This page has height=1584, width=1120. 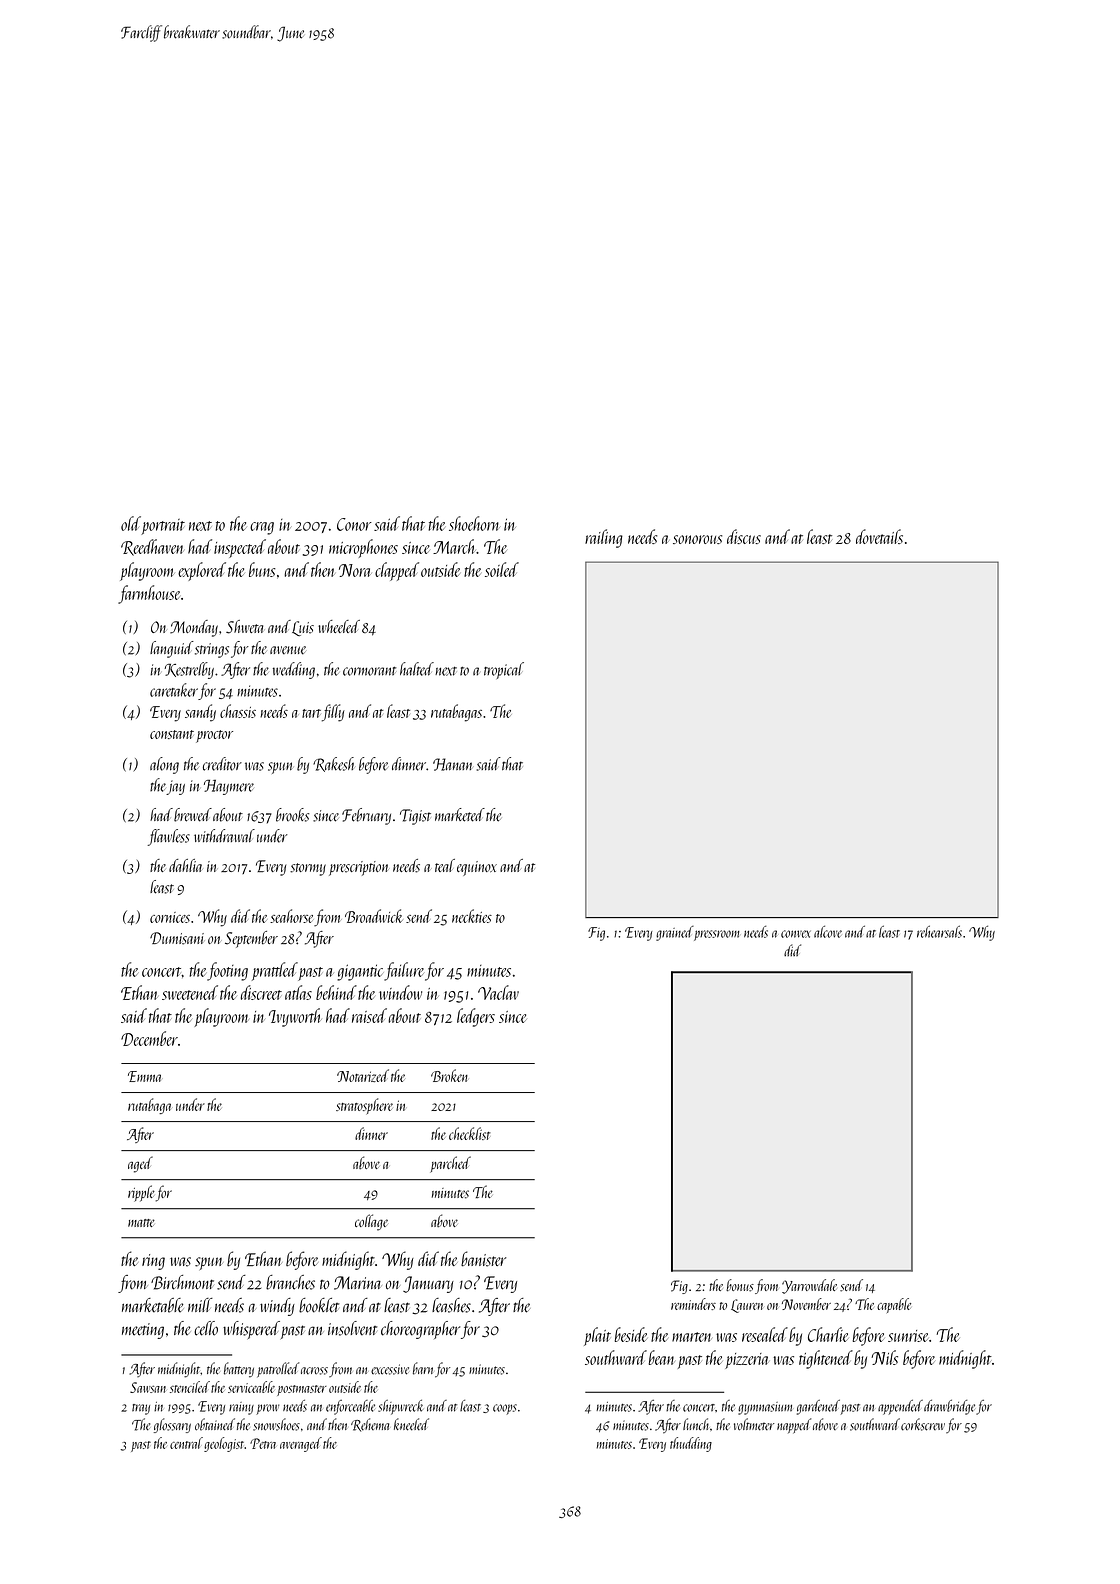 I want to click on dovetails, so click(x=879, y=536).
